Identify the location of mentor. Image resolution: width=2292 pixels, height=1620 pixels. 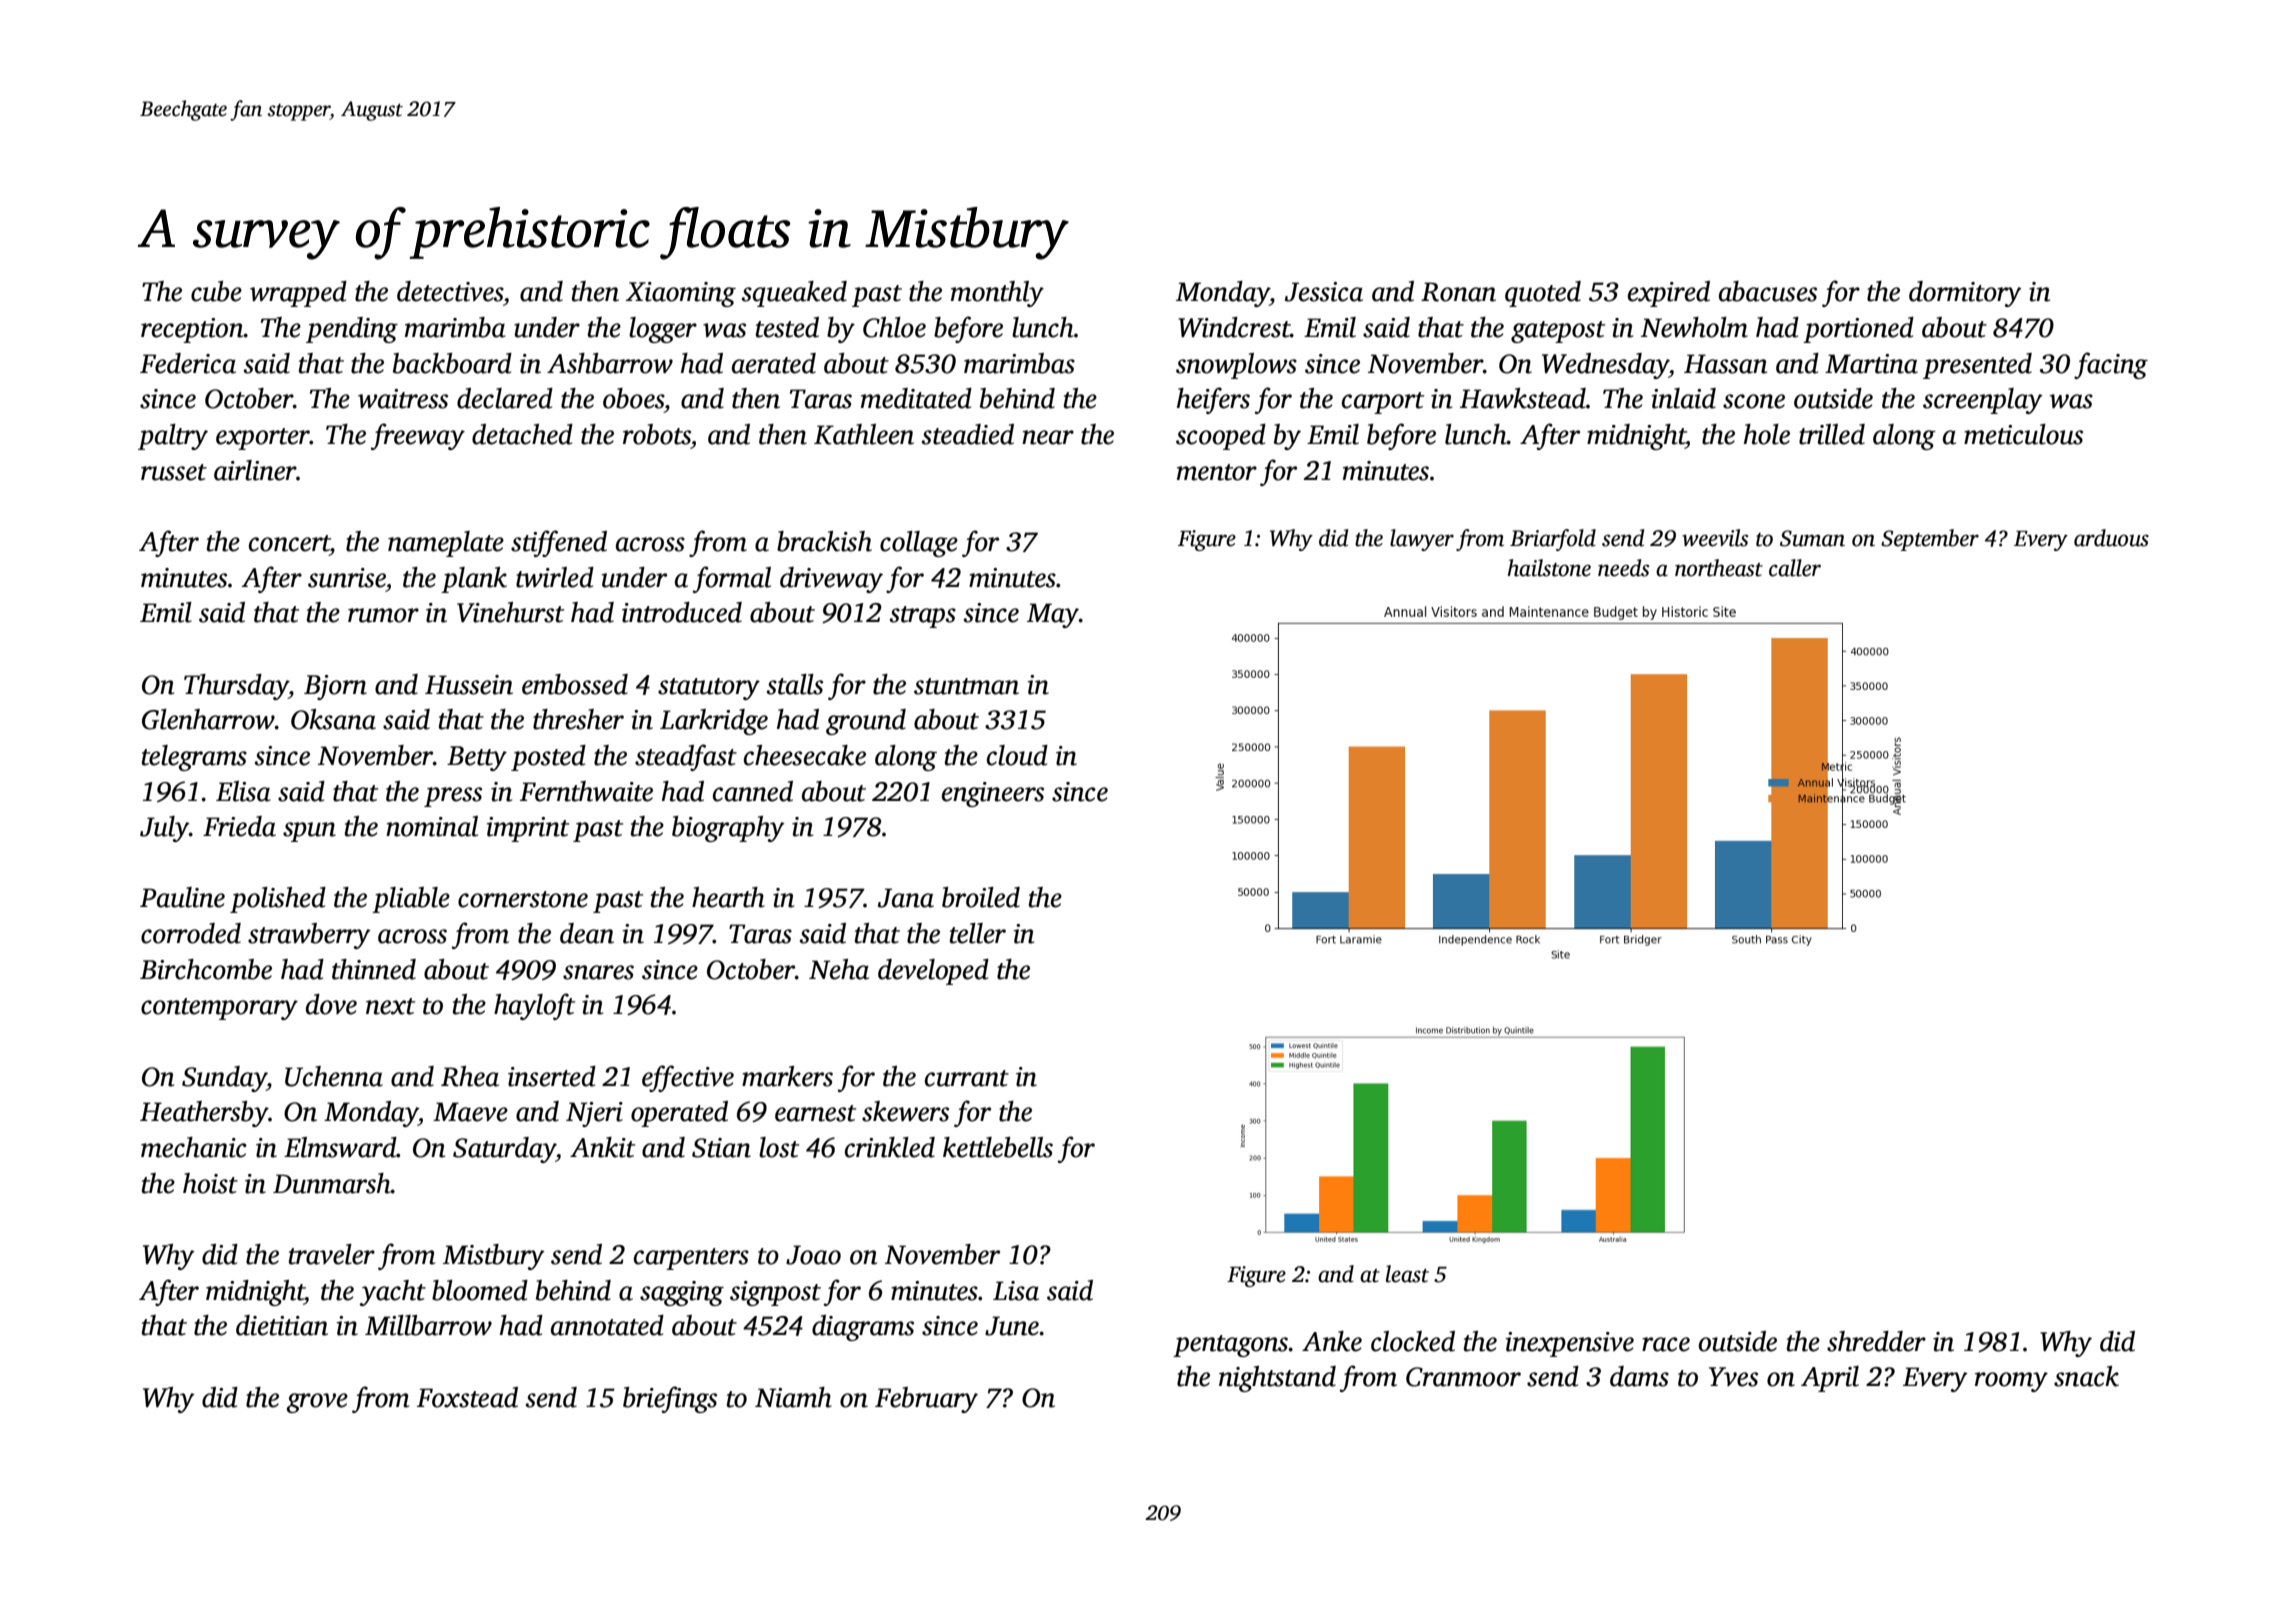
(1217, 472).
